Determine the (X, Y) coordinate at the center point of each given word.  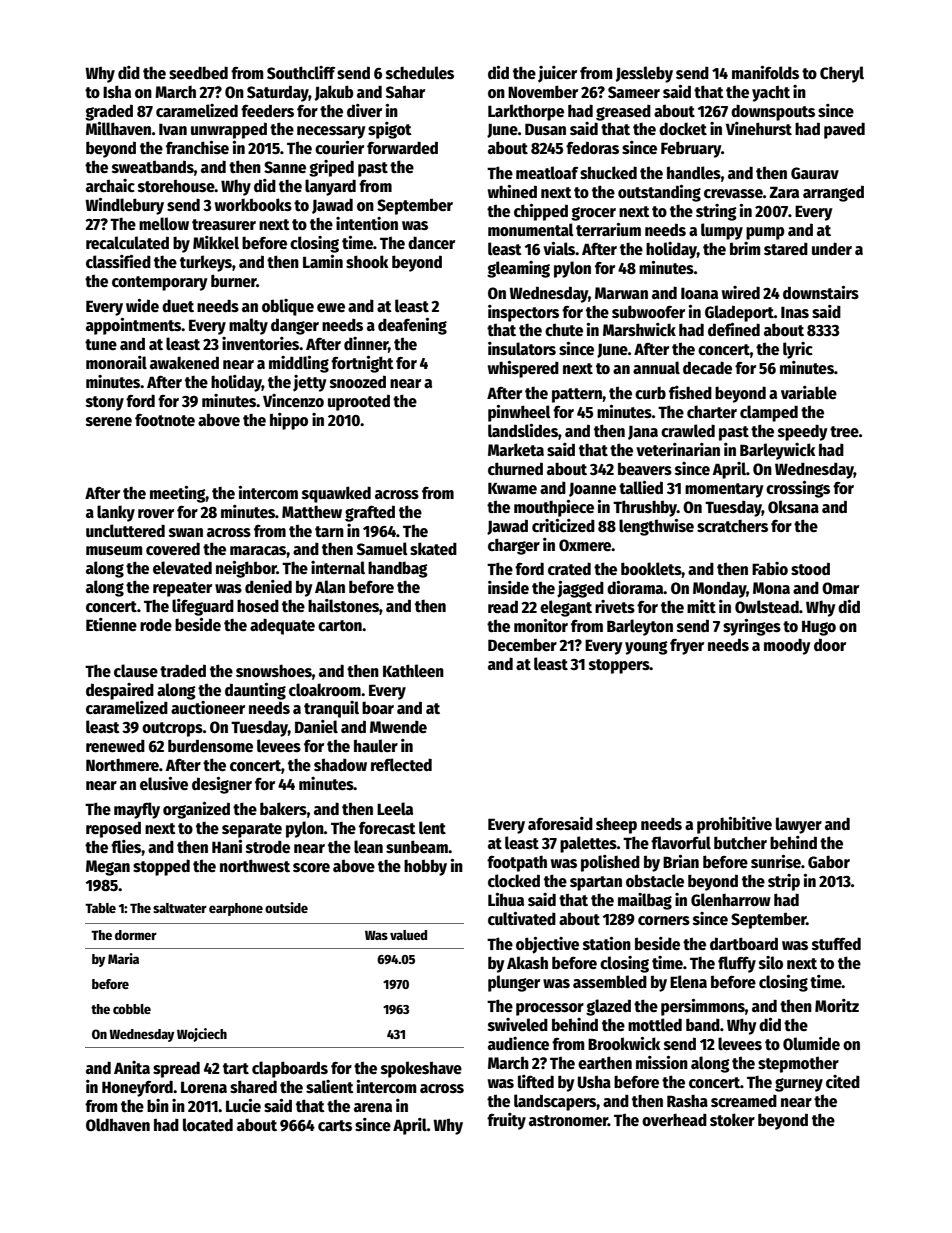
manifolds (765, 72)
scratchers (732, 526)
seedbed (198, 73)
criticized (563, 526)
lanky (116, 513)
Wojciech (202, 1035)
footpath (517, 863)
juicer (557, 74)
